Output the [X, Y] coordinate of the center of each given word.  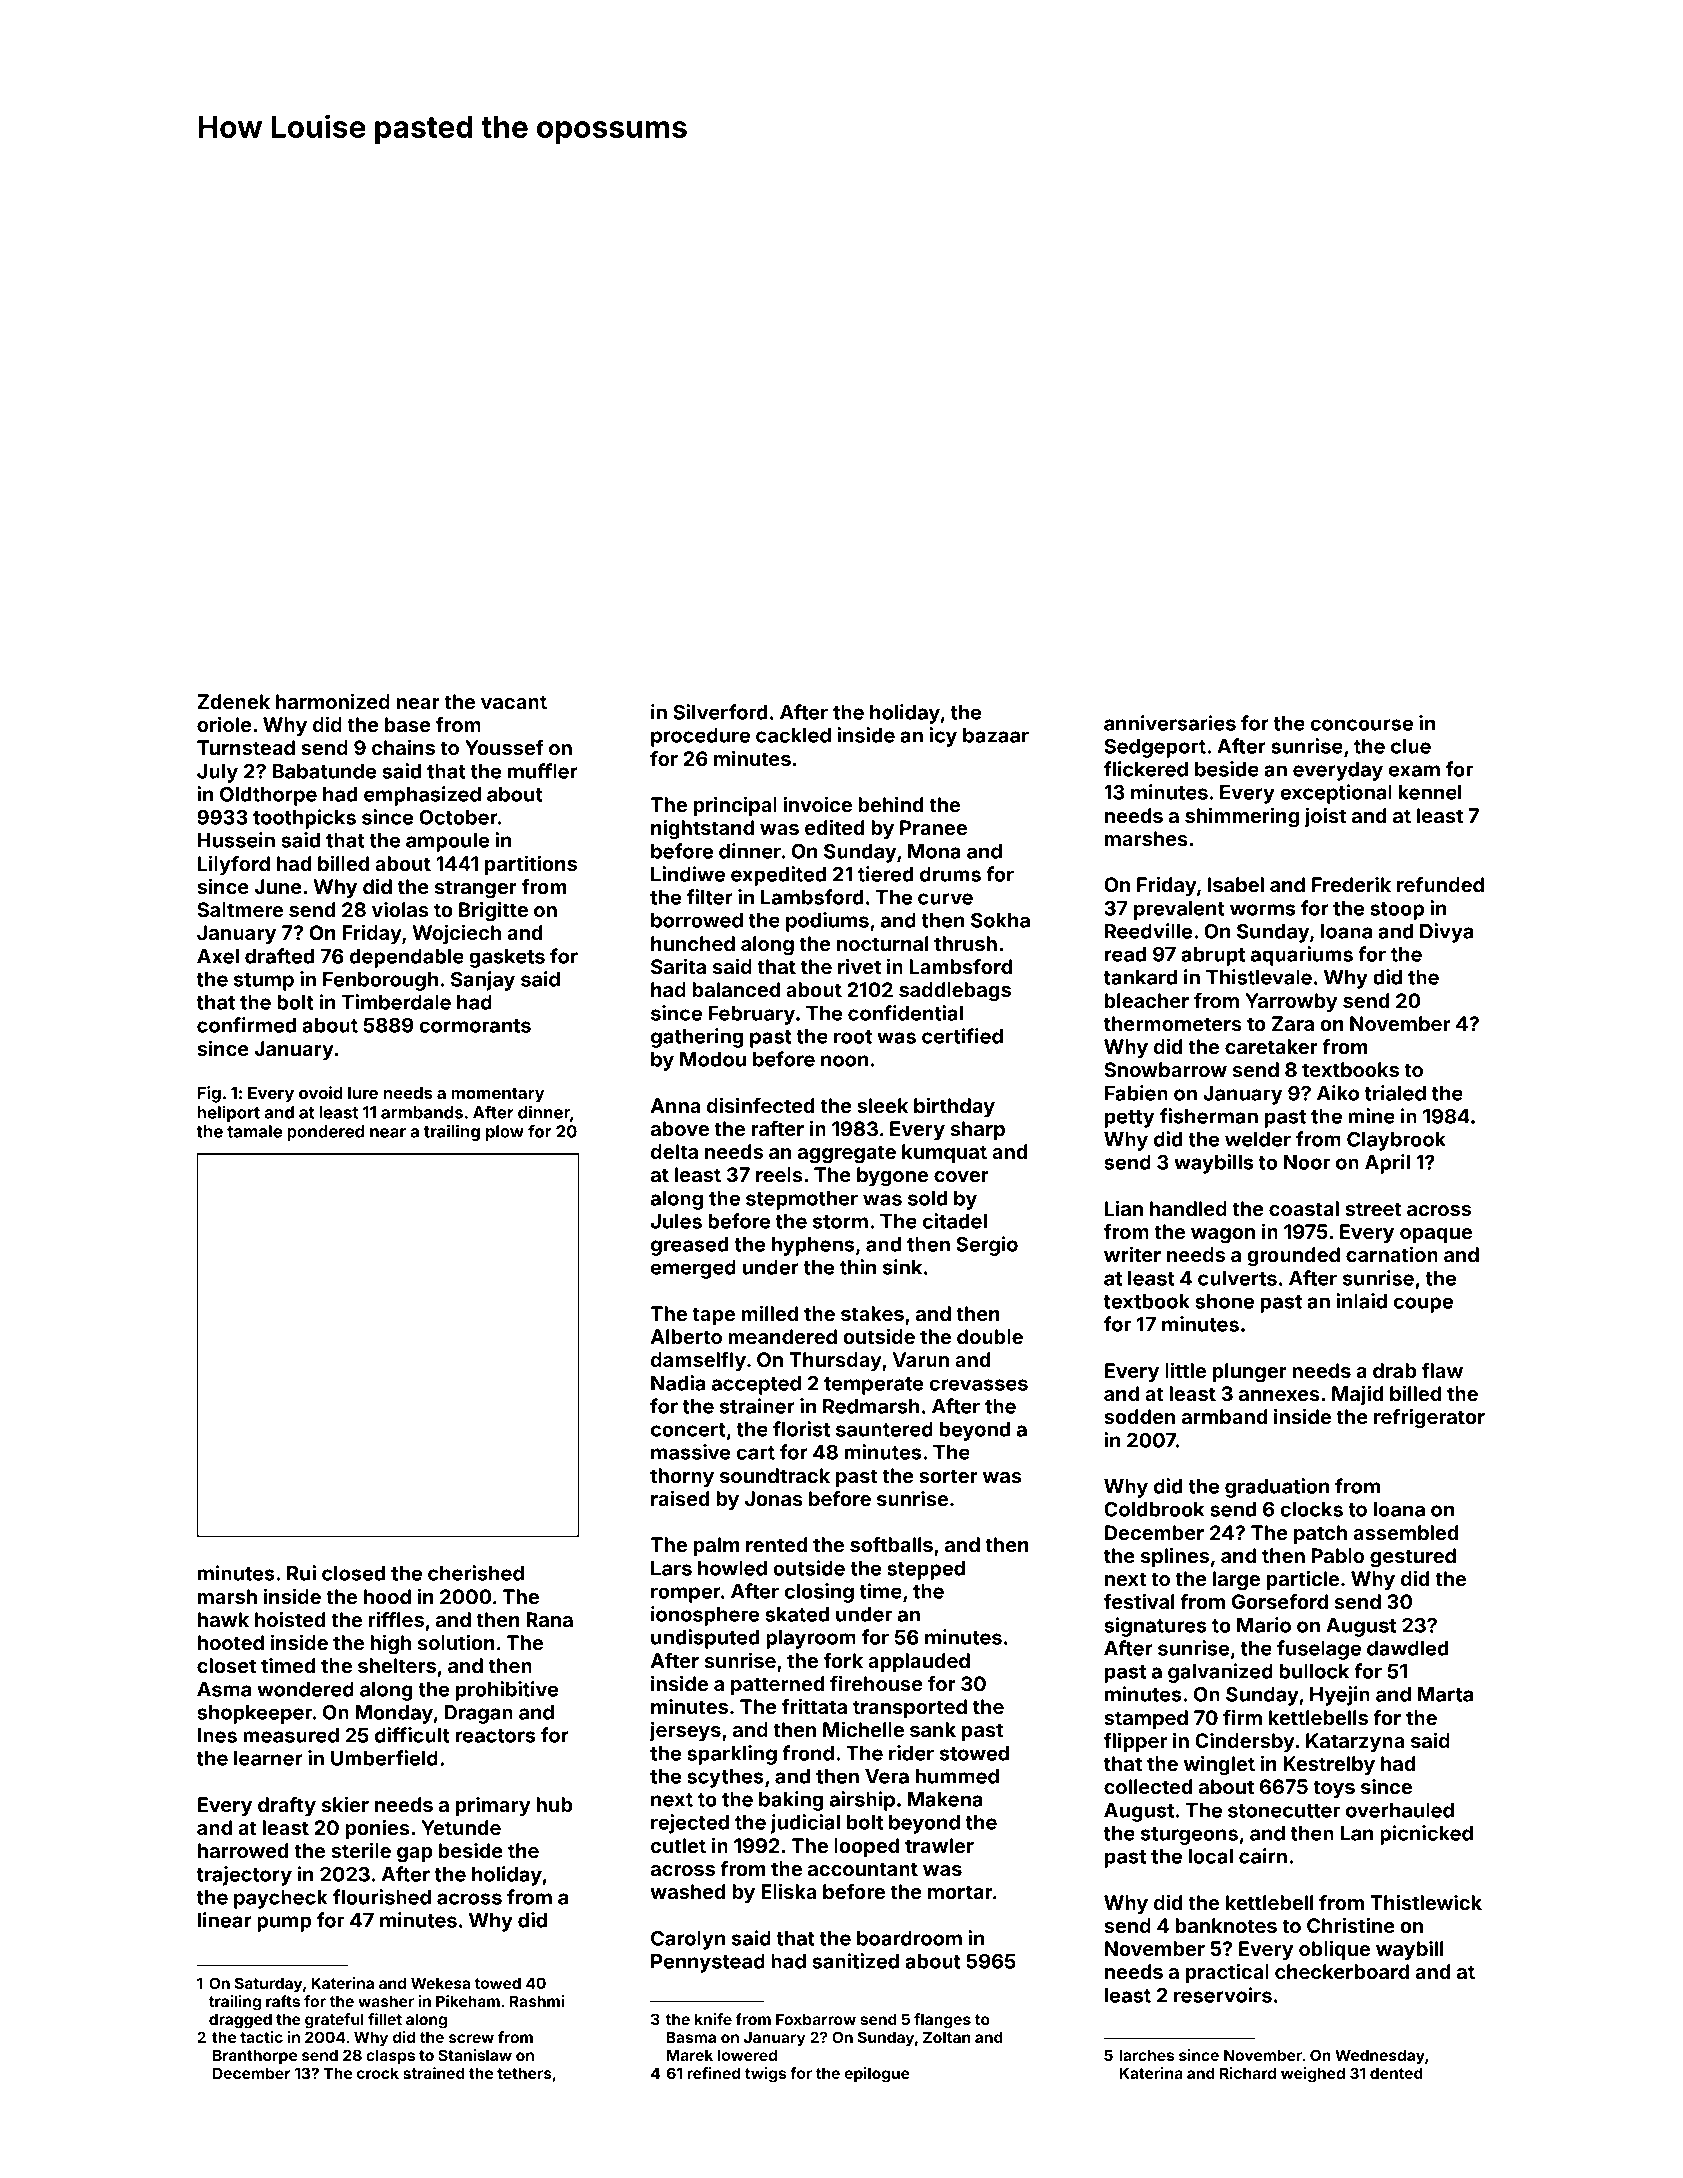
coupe [1423, 1305]
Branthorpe [255, 2056]
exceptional [1336, 794]
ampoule [447, 842]
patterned [777, 1685]
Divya [1446, 933]
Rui [301, 1573]
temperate [874, 1386]
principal [735, 806]
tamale [254, 1131]
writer [1132, 1254]
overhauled [1400, 1810]
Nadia [678, 1383]
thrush [965, 943]
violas [400, 909]
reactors [495, 1736]
